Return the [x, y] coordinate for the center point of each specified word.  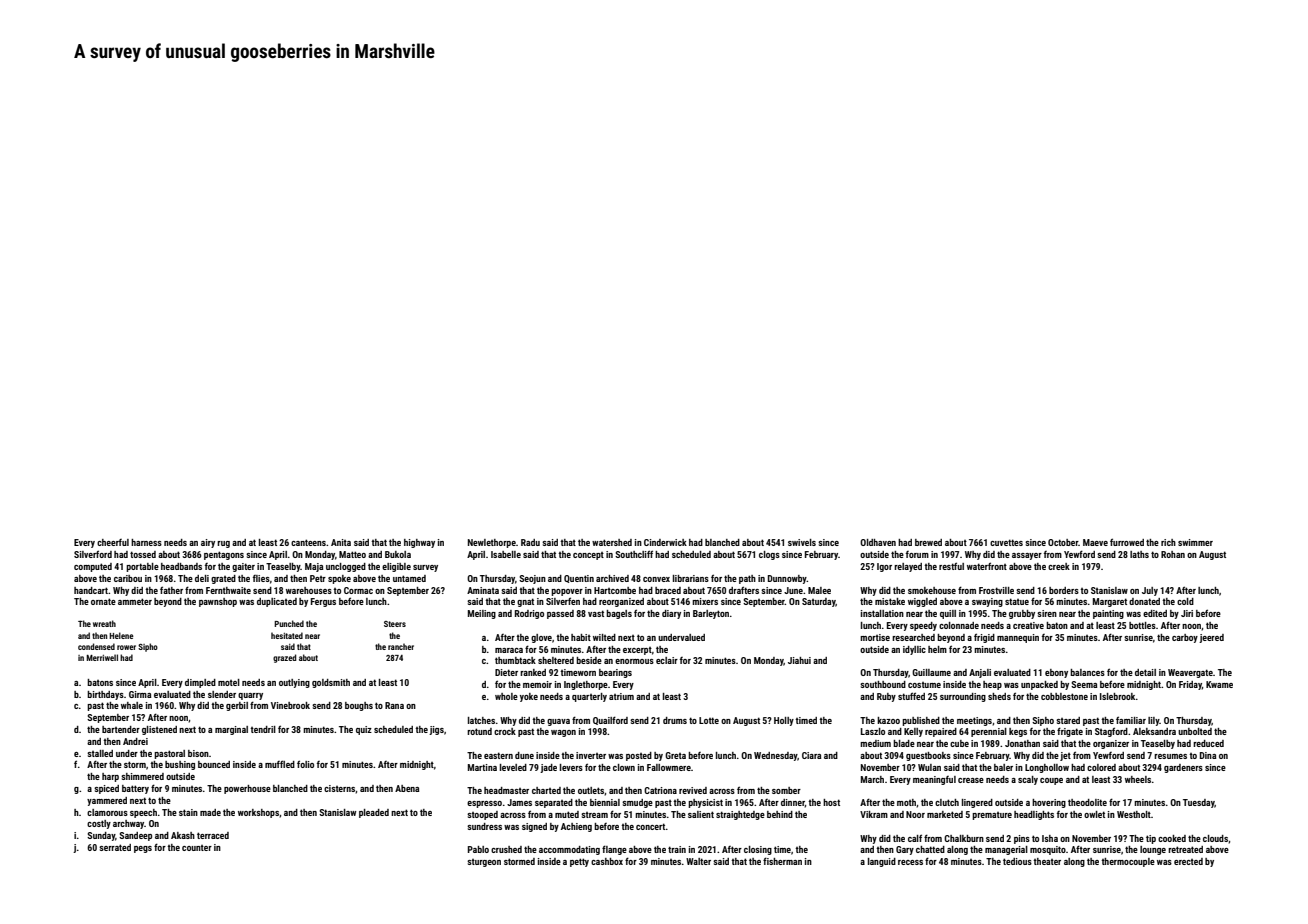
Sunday [101, 836]
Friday [1190, 685]
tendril [263, 729]
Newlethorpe [492, 543]
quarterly [589, 697]
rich [1168, 542]
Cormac [358, 590]
